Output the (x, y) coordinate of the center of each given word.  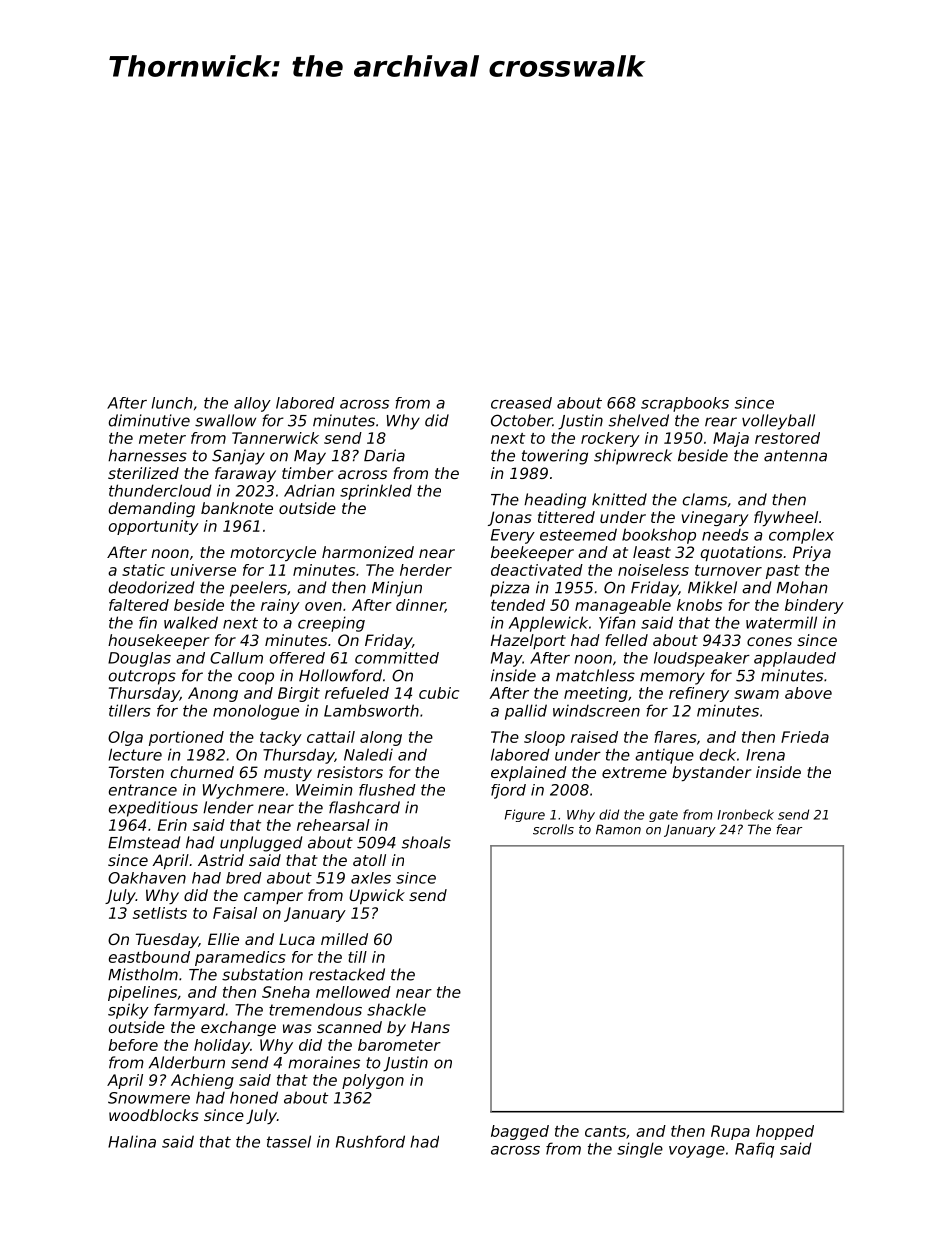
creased (521, 403)
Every (513, 536)
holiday (222, 1046)
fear (789, 829)
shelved (639, 420)
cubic (439, 693)
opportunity (153, 527)
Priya (812, 553)
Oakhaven (147, 878)
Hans (430, 1027)
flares (675, 737)
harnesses (147, 455)
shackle (396, 1009)
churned (202, 772)
